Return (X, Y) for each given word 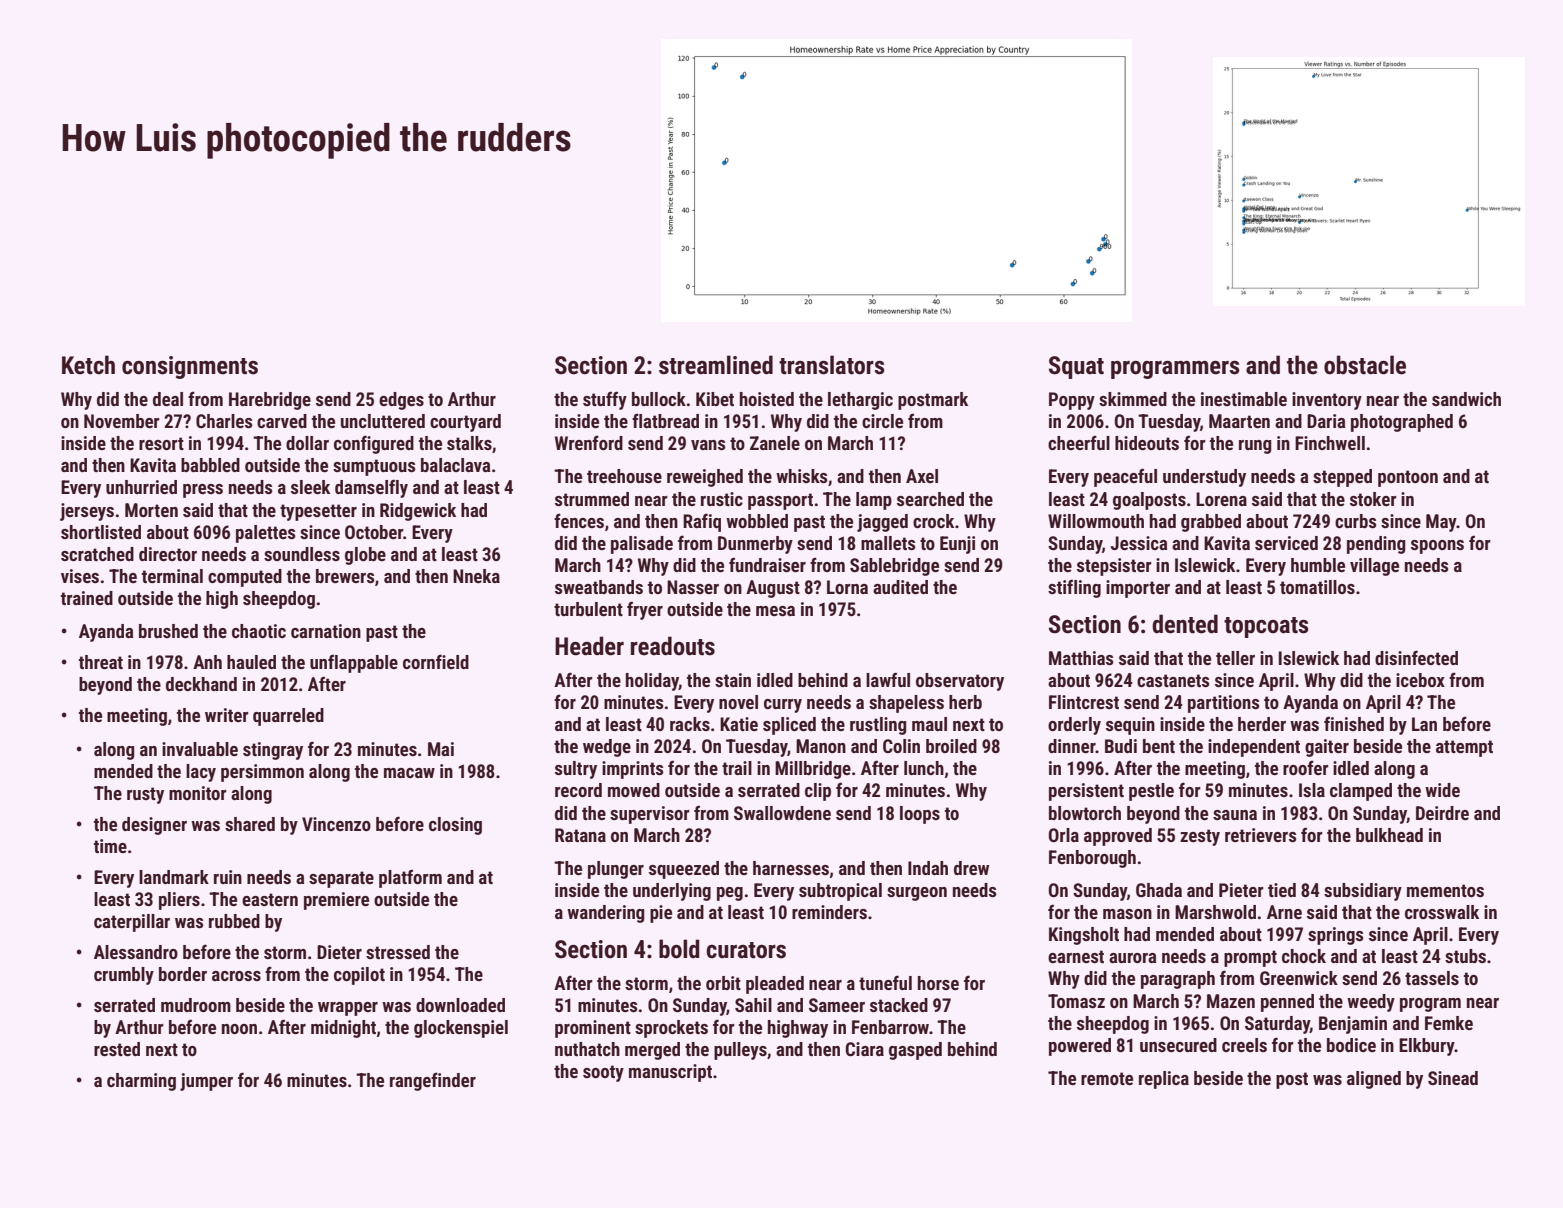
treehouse (624, 476)
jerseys (87, 512)
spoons (1437, 547)
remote (1107, 1078)
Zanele (775, 443)
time (110, 846)
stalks (469, 443)
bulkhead (1389, 835)
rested (117, 1049)
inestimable (1244, 399)
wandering (606, 914)
